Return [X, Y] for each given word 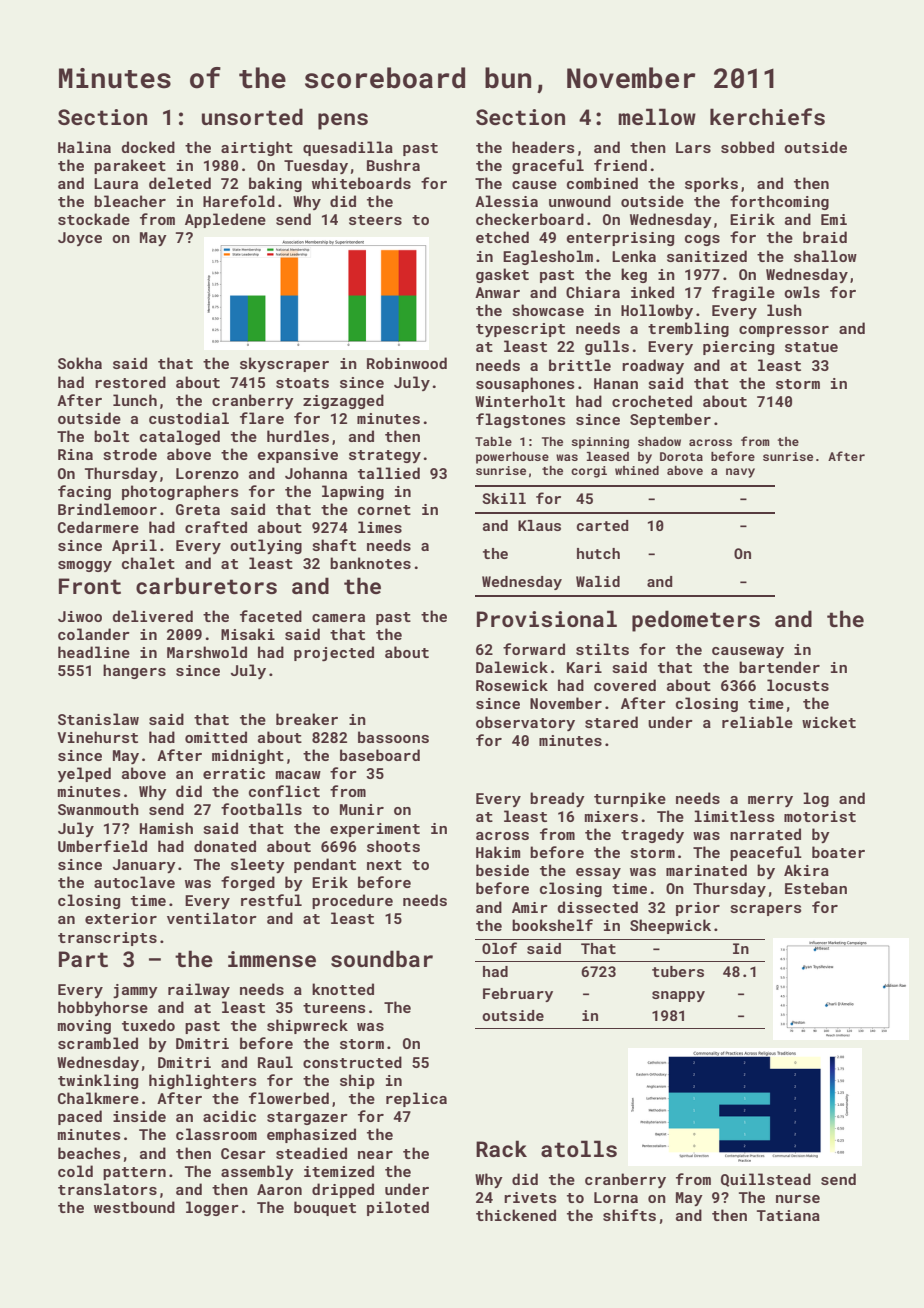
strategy [385, 456]
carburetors [206, 585]
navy [740, 473]
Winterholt [520, 401]
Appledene [225, 220]
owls [802, 292]
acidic [229, 1116]
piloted [398, 1208]
